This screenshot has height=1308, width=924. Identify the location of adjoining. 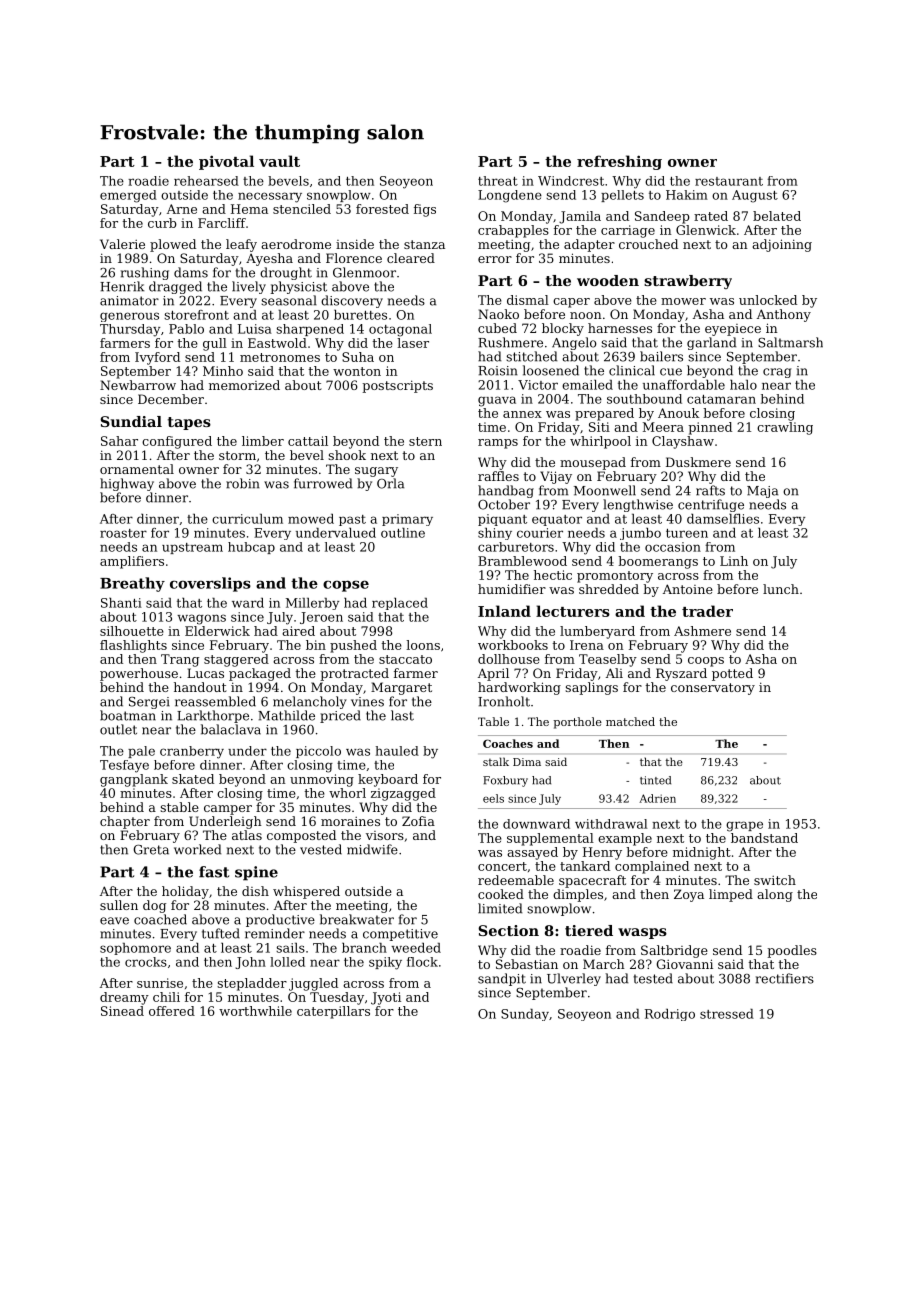
(782, 245).
